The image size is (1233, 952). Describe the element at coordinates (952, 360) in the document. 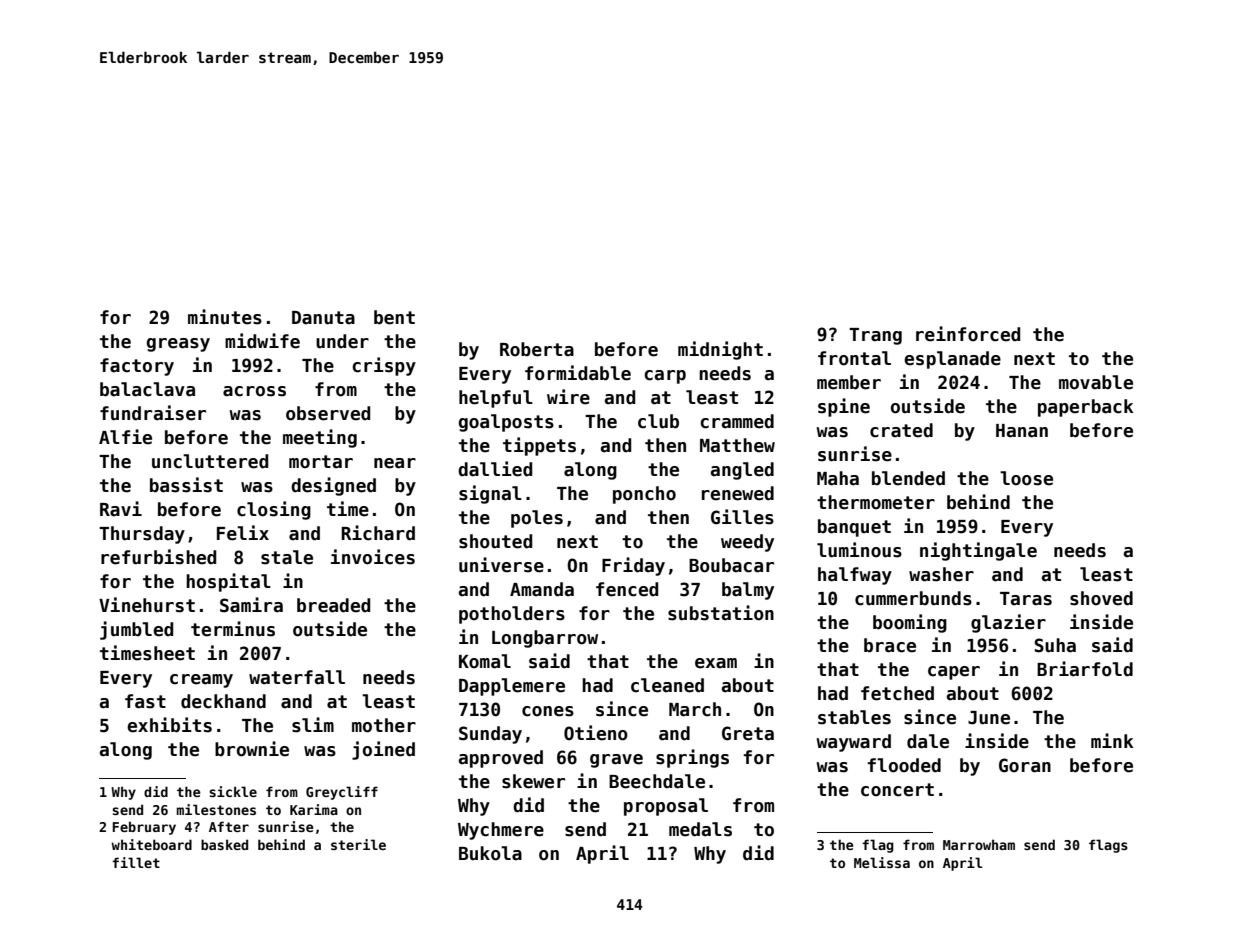

I see `esplanade` at that location.
